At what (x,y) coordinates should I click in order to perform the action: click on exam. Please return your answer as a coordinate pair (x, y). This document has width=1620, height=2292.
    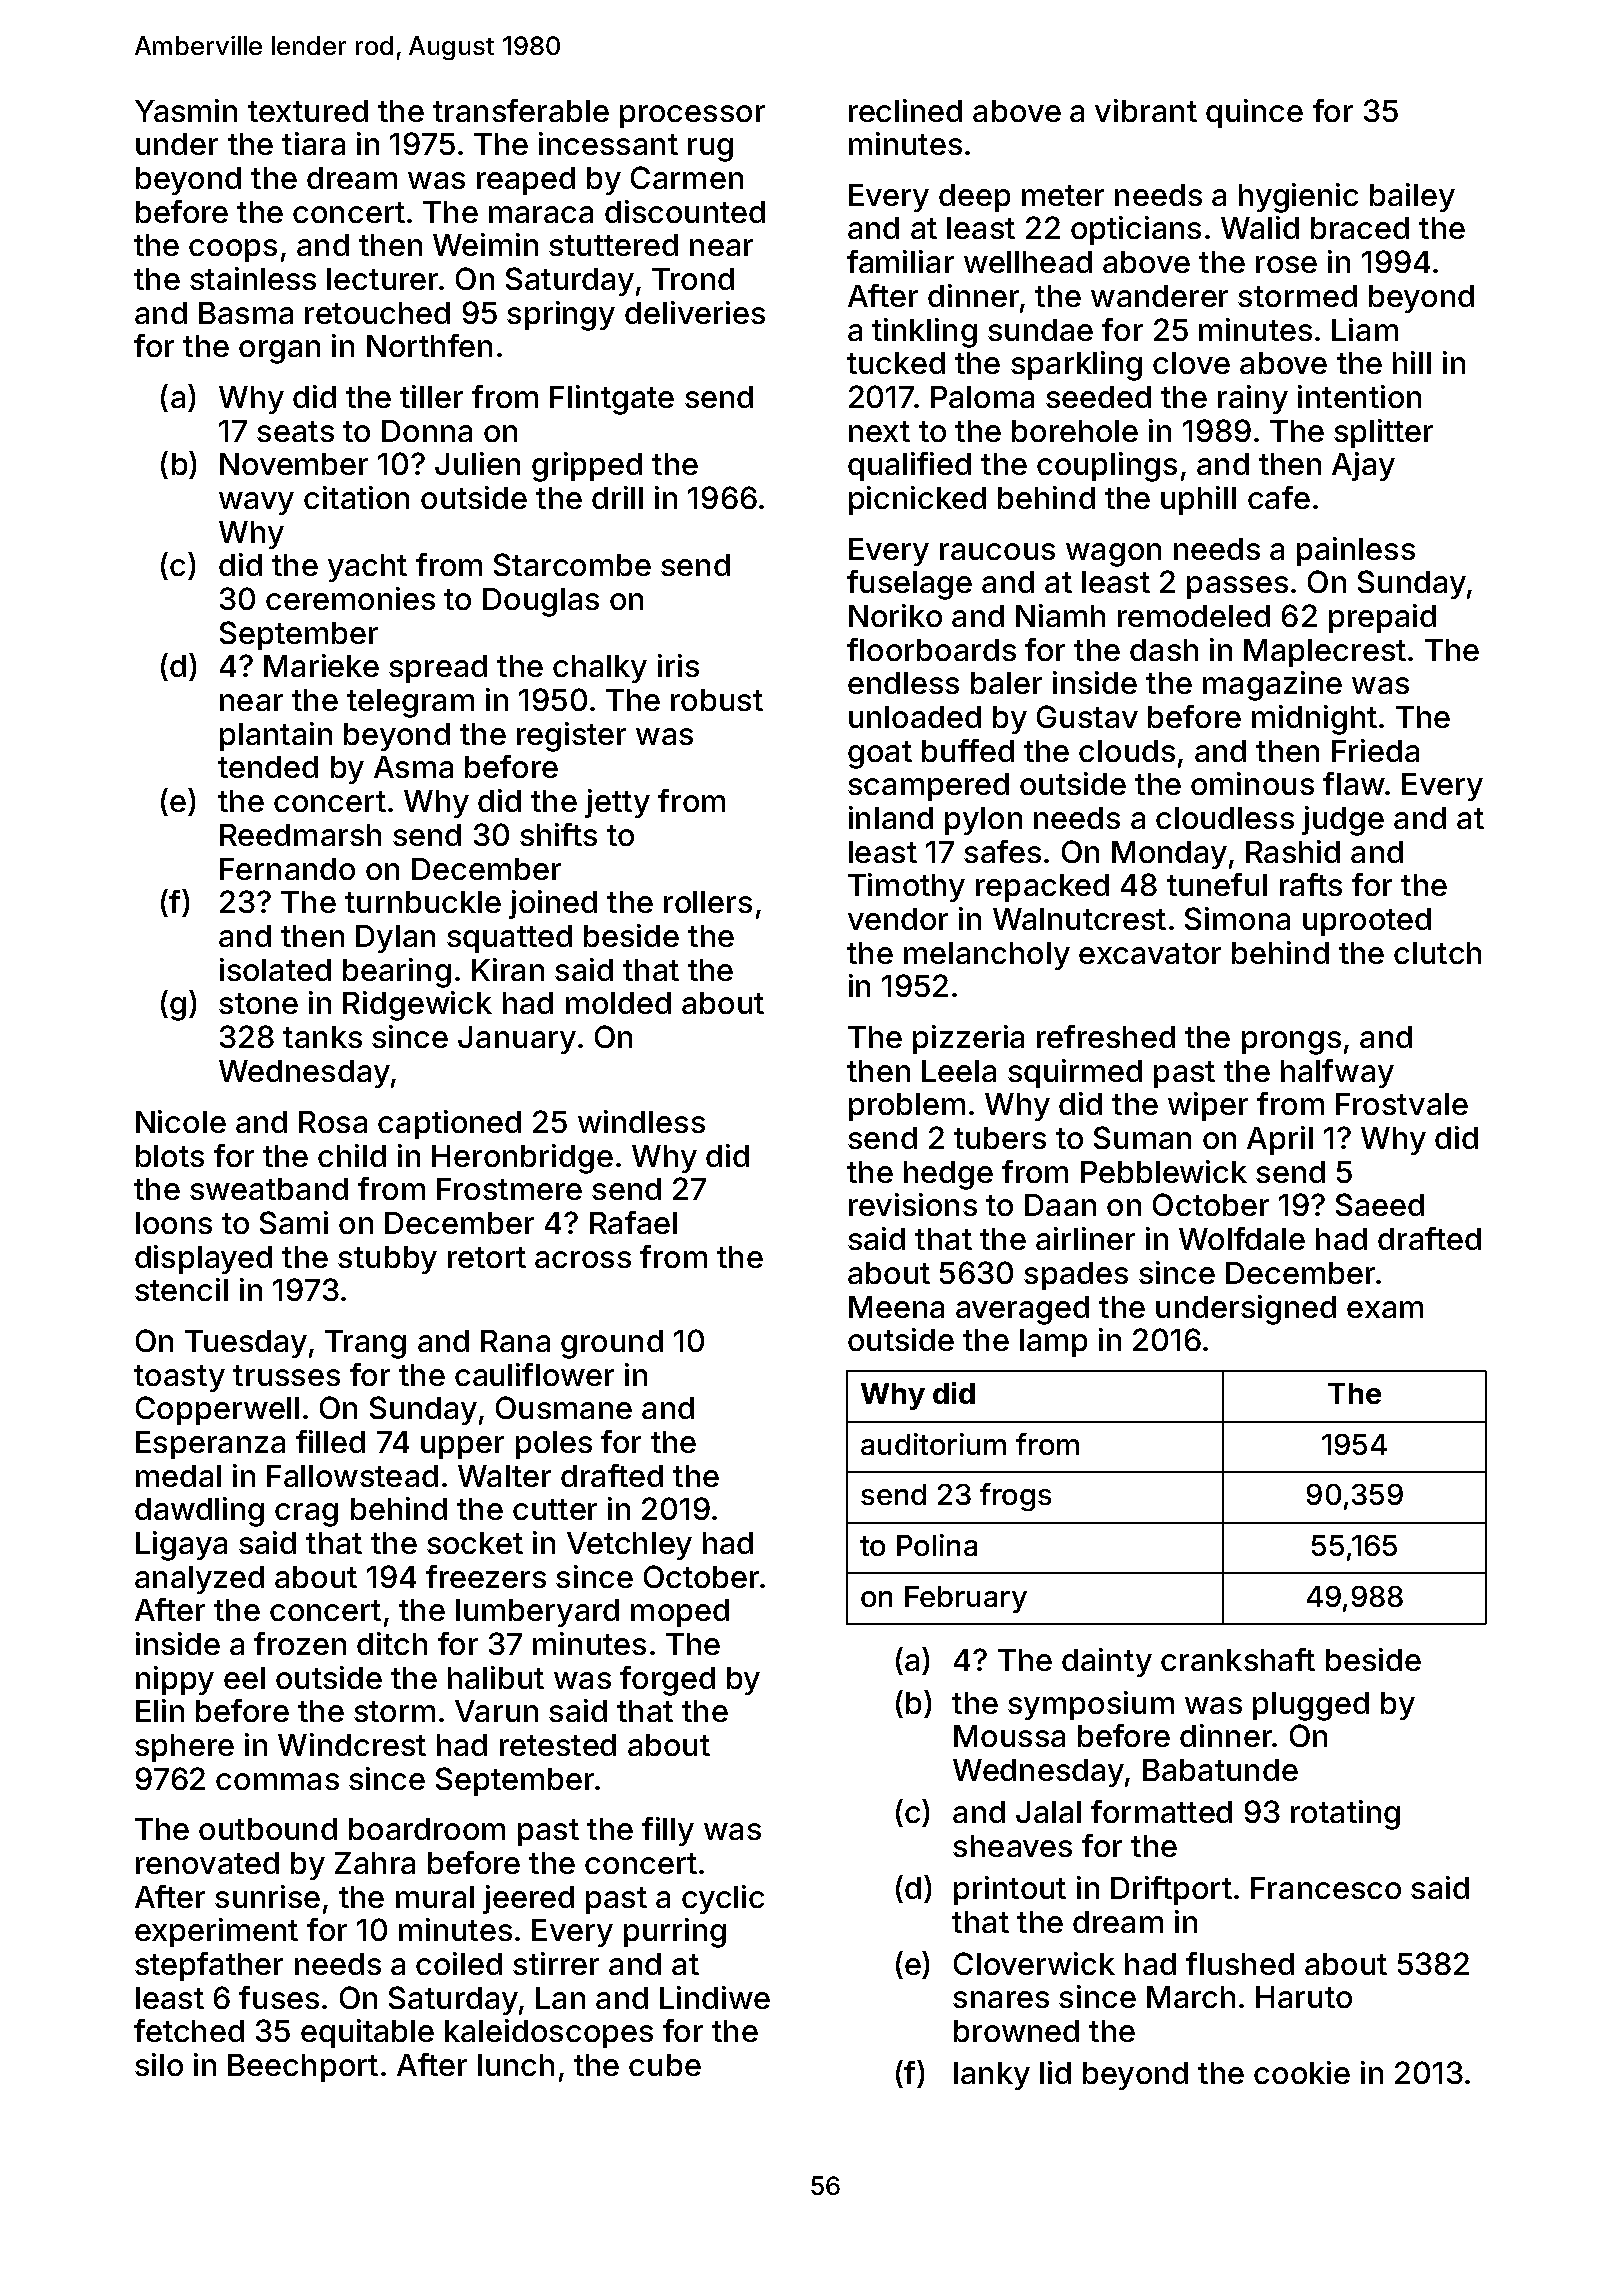
    Looking at the image, I should click on (1385, 1309).
